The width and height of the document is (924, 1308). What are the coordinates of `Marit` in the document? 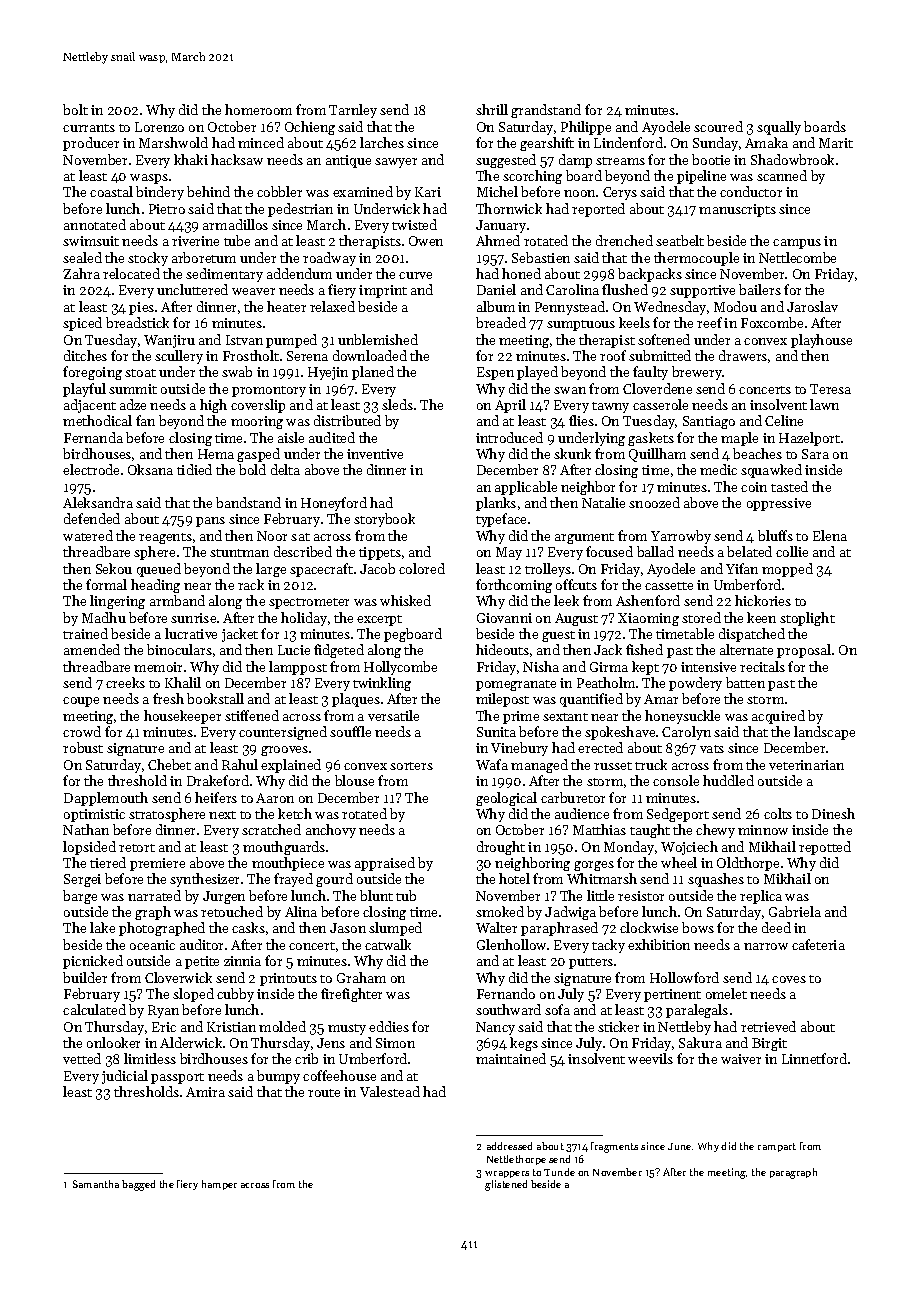 It's located at (836, 143).
